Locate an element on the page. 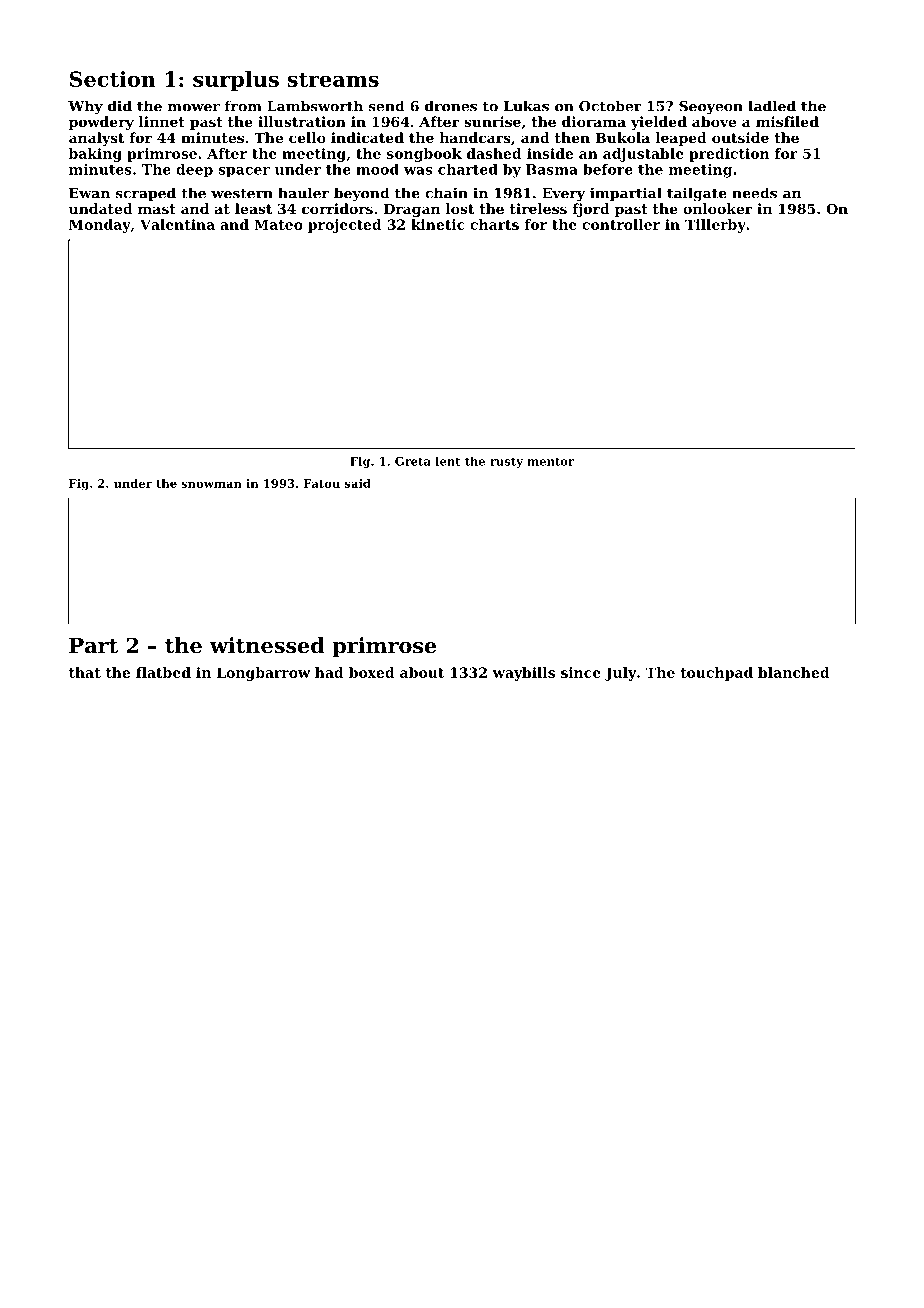 This page has width=924, height=1308. deep is located at coordinates (194, 171).
